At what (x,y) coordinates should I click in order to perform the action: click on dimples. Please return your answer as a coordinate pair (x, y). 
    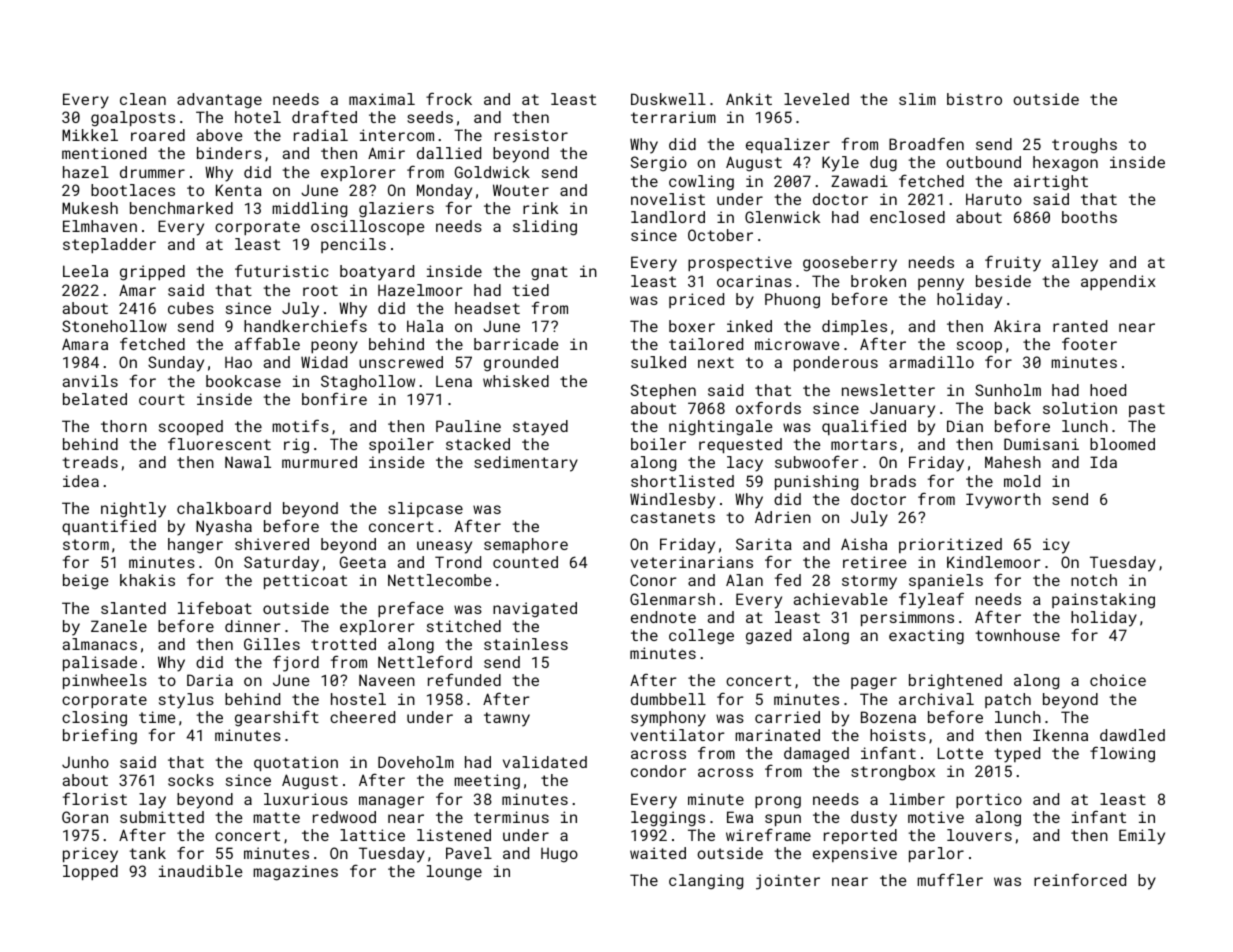
    Looking at the image, I should click on (854, 327).
